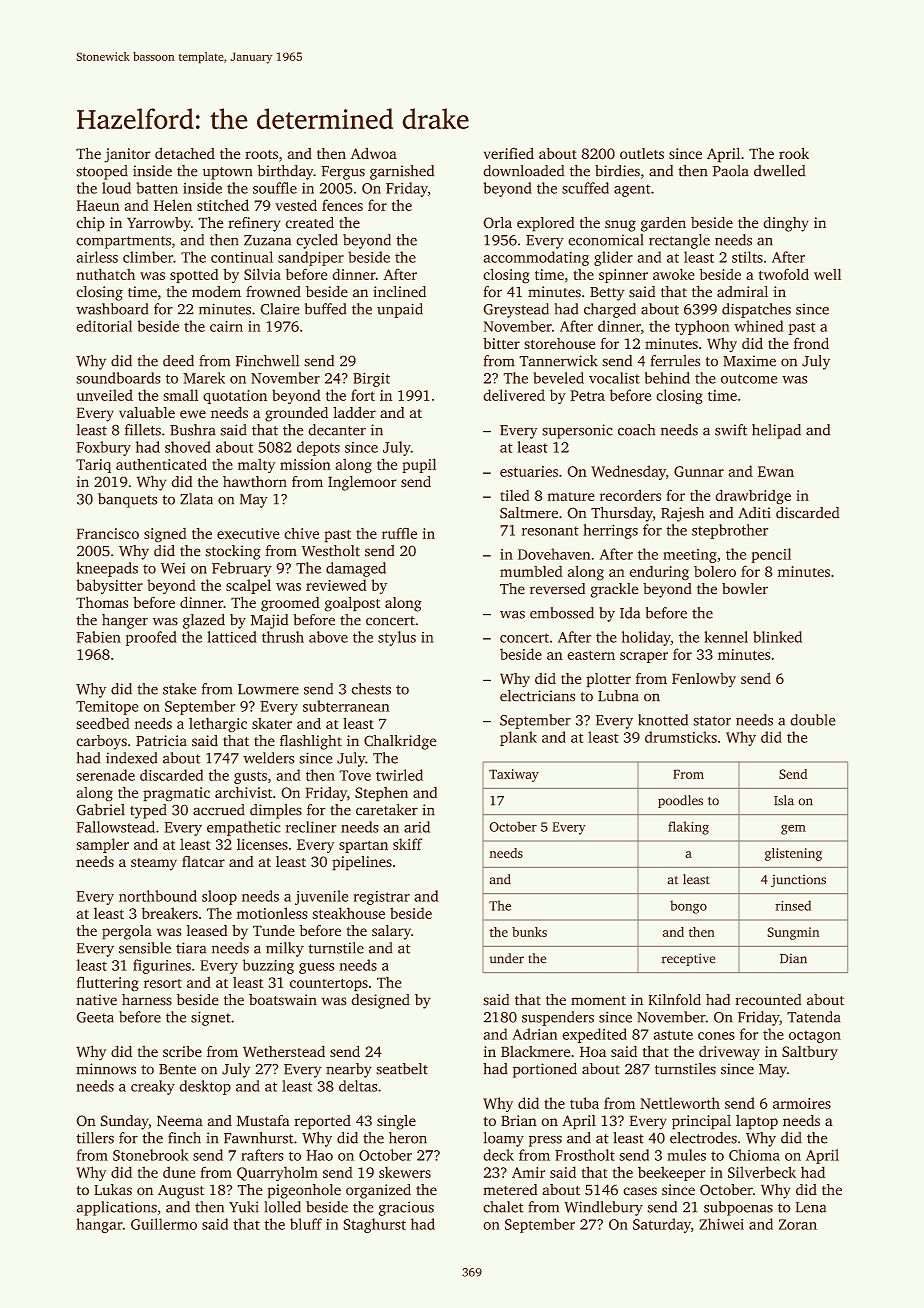  I want to click on thrush, so click(283, 637).
